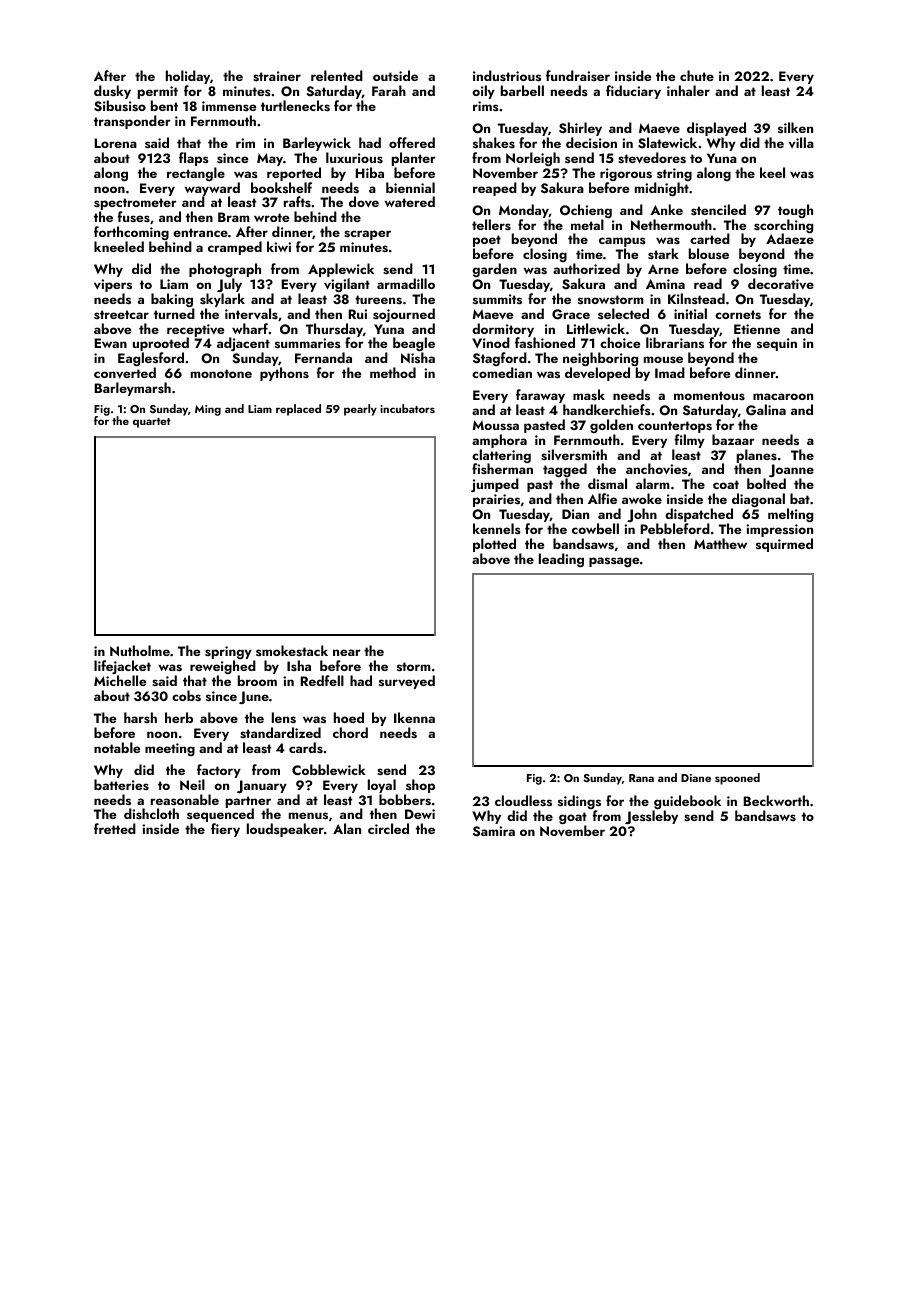  What do you see at coordinates (229, 653) in the document?
I see `springy` at bounding box center [229, 653].
